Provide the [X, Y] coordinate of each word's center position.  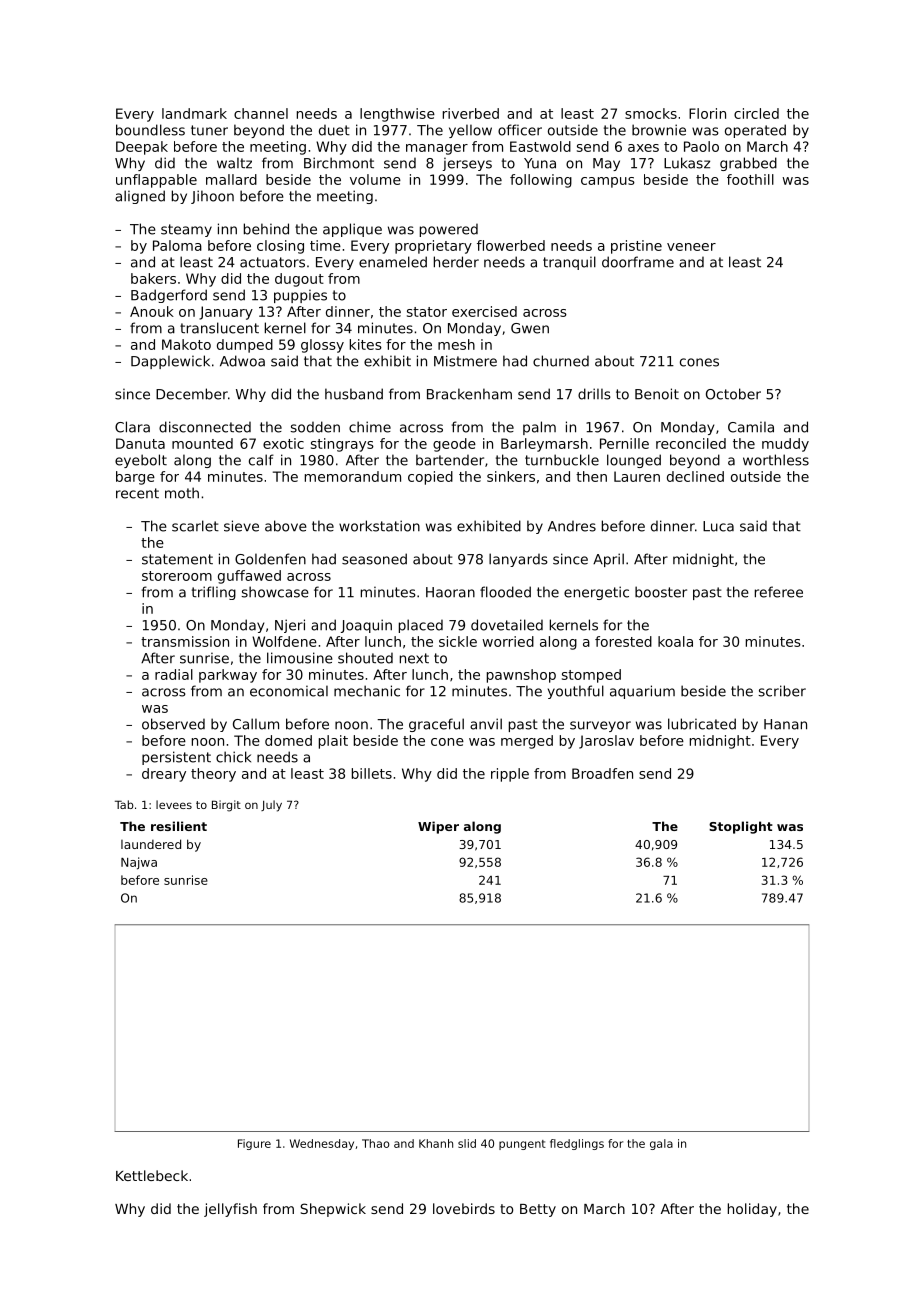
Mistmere [465, 361]
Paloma [177, 245]
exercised [484, 311]
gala [661, 1144]
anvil [486, 724]
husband [354, 394]
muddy [785, 445]
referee [779, 592]
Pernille [624, 443]
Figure [254, 1144]
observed [173, 724]
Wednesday [322, 1144]
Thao [376, 1143]
